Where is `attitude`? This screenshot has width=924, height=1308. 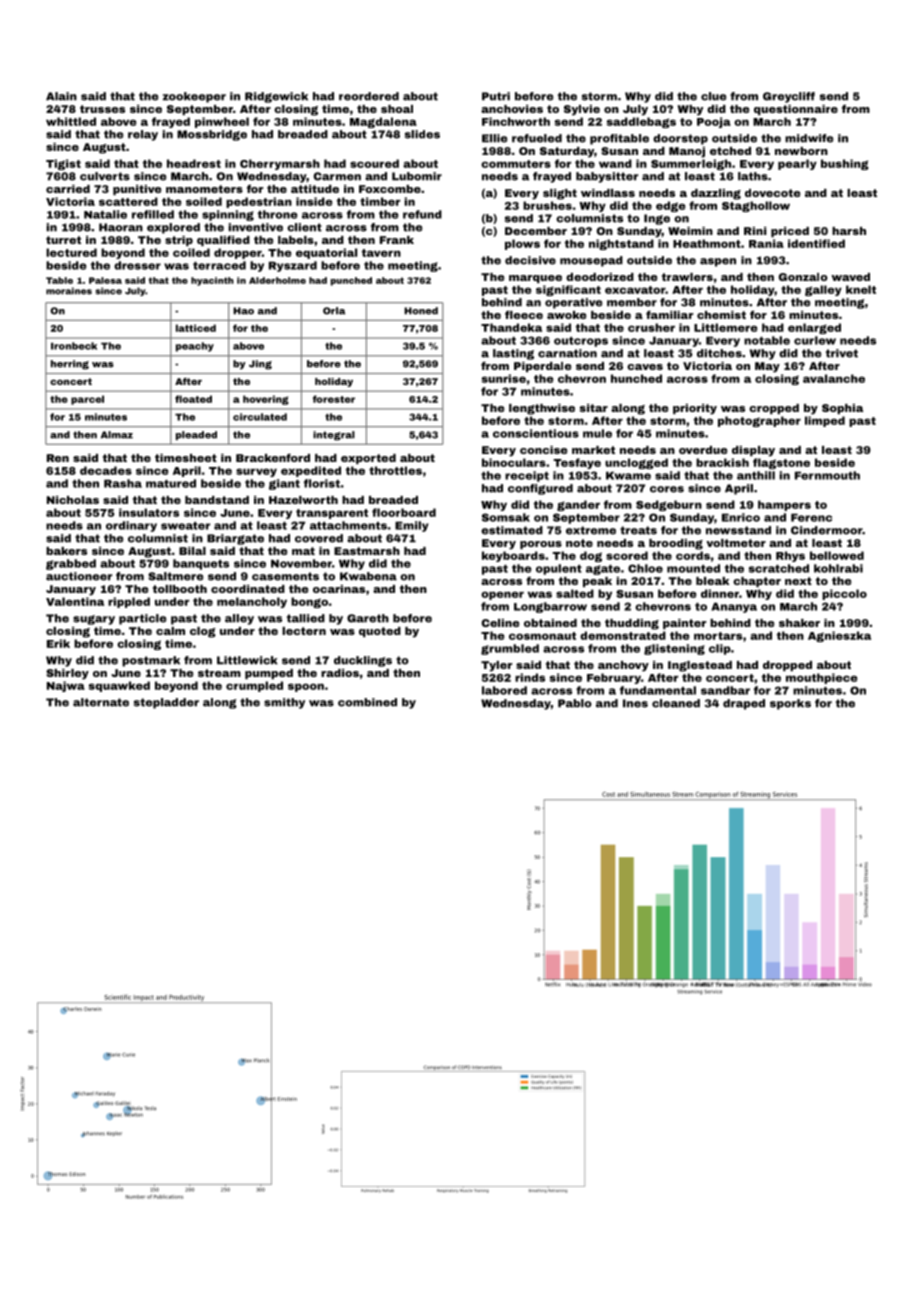
attitude is located at coordinates (315, 189).
